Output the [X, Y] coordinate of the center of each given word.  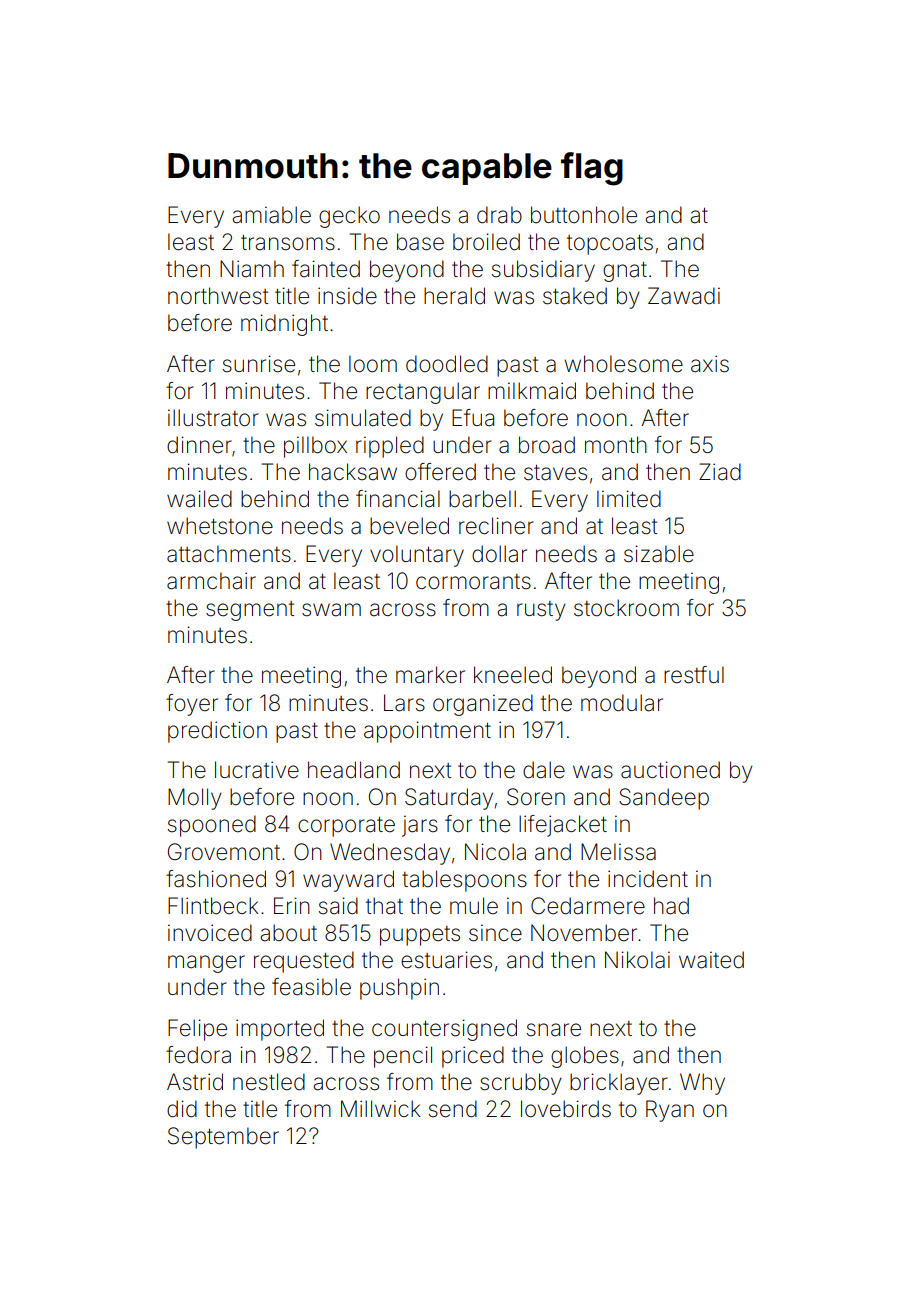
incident [648, 879]
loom [373, 364]
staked [575, 296]
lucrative [257, 770]
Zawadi [684, 296]
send [453, 1109]
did [182, 1109]
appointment [427, 732]
